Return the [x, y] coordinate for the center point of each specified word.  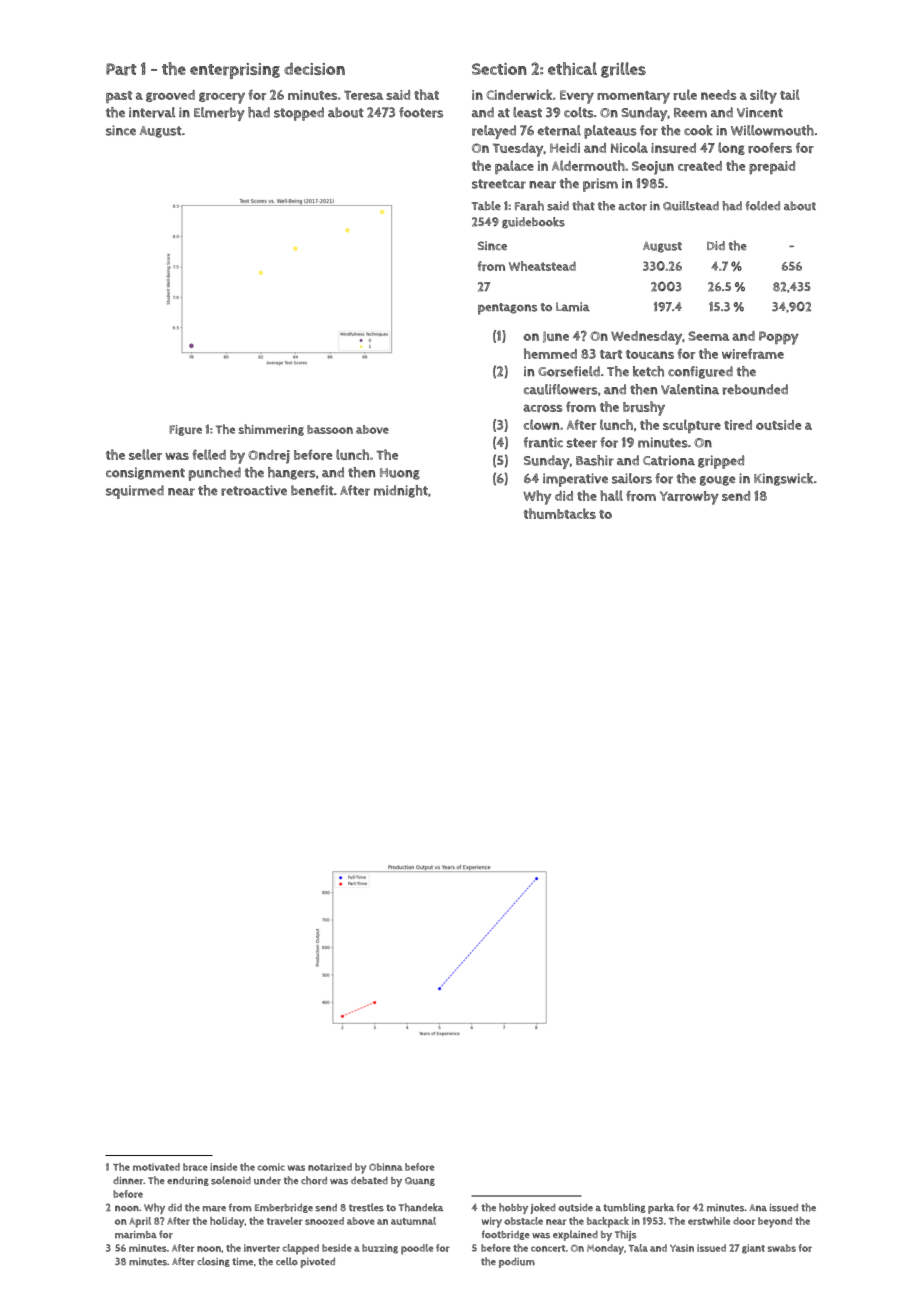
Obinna [385, 1167]
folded [763, 206]
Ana [758, 1207]
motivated [156, 1167]
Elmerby [219, 114]
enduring [188, 1181]
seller [145, 454]
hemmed [550, 353]
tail [790, 94]
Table [486, 206]
